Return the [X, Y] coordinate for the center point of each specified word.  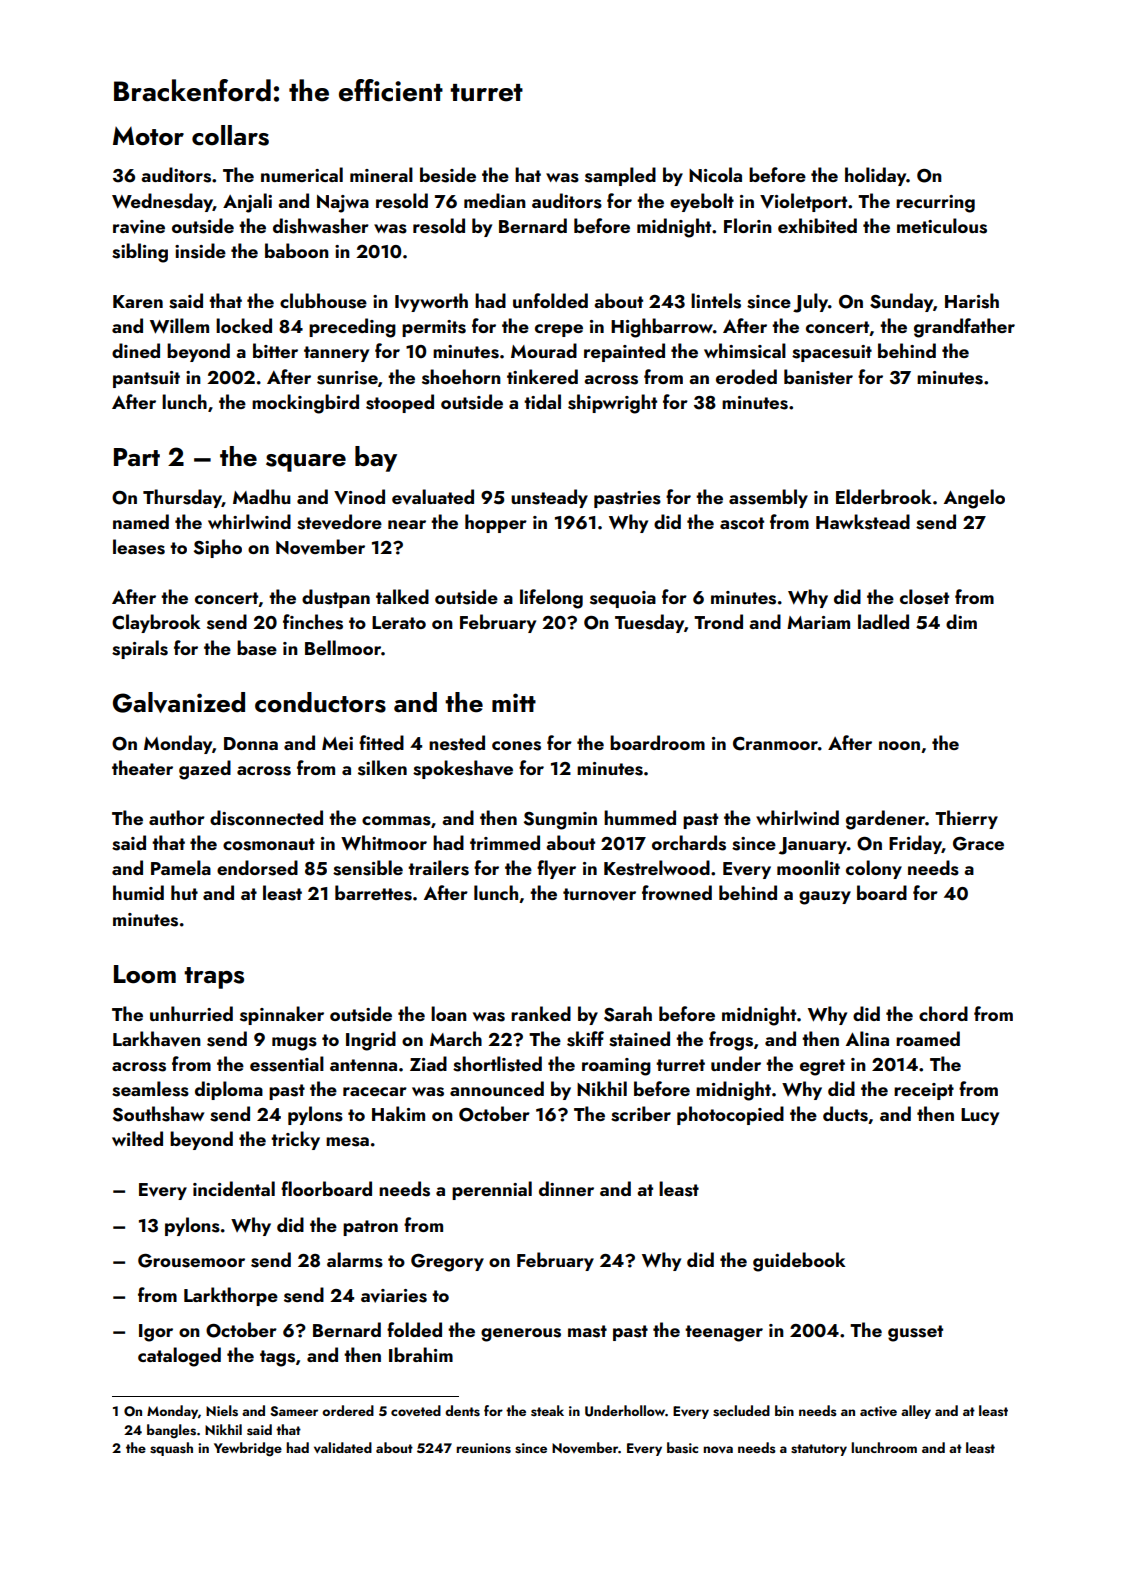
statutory [819, 1450]
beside [448, 175]
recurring [935, 204]
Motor [148, 136]
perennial [492, 1190]
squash [171, 1449]
